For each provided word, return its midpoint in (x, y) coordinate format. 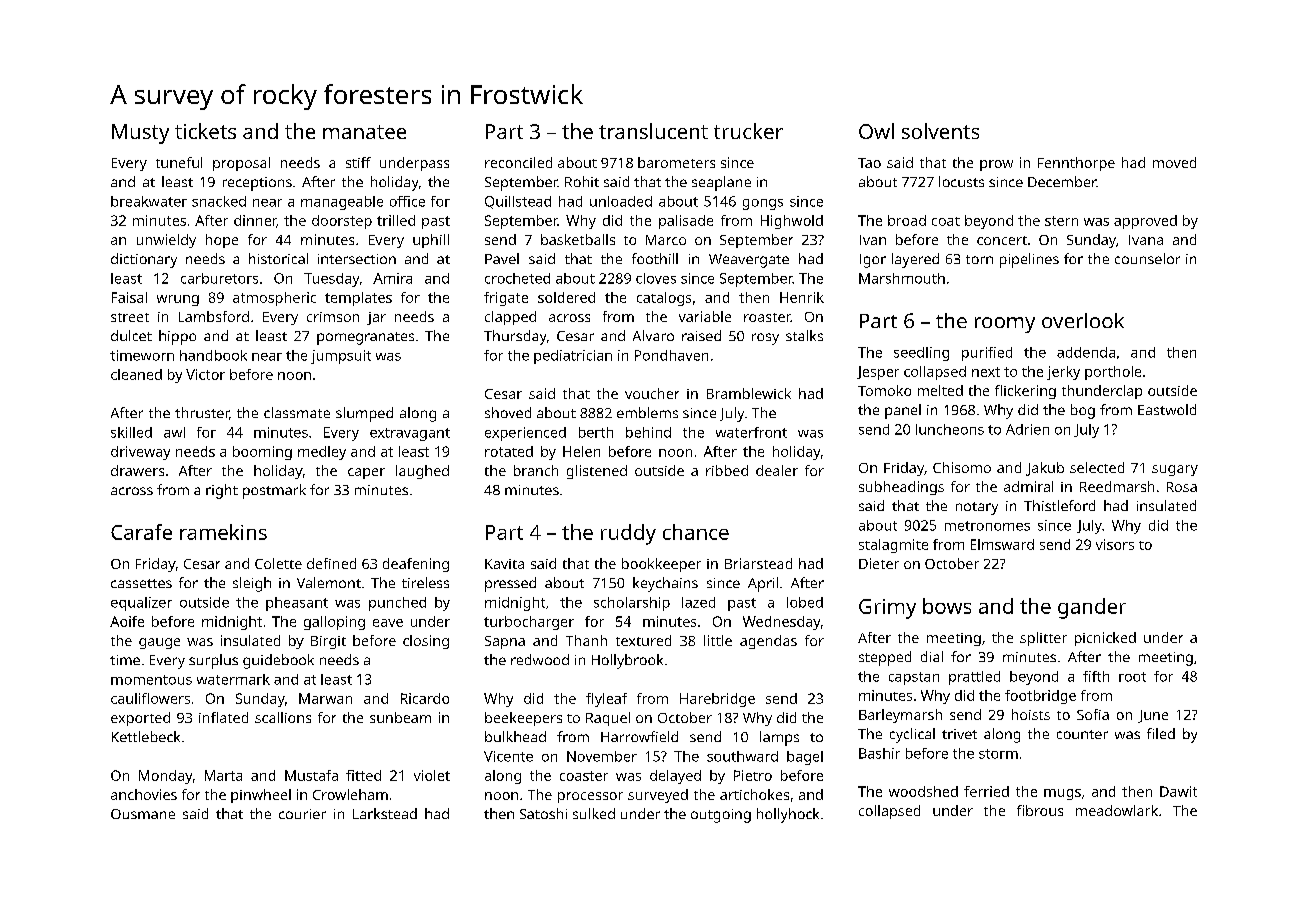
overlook (1083, 320)
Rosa (1182, 487)
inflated (223, 717)
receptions (257, 184)
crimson (333, 317)
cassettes (141, 583)
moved (1174, 162)
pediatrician (573, 357)
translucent (653, 131)
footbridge (1040, 697)
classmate (297, 412)
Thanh (586, 640)
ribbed (727, 470)
